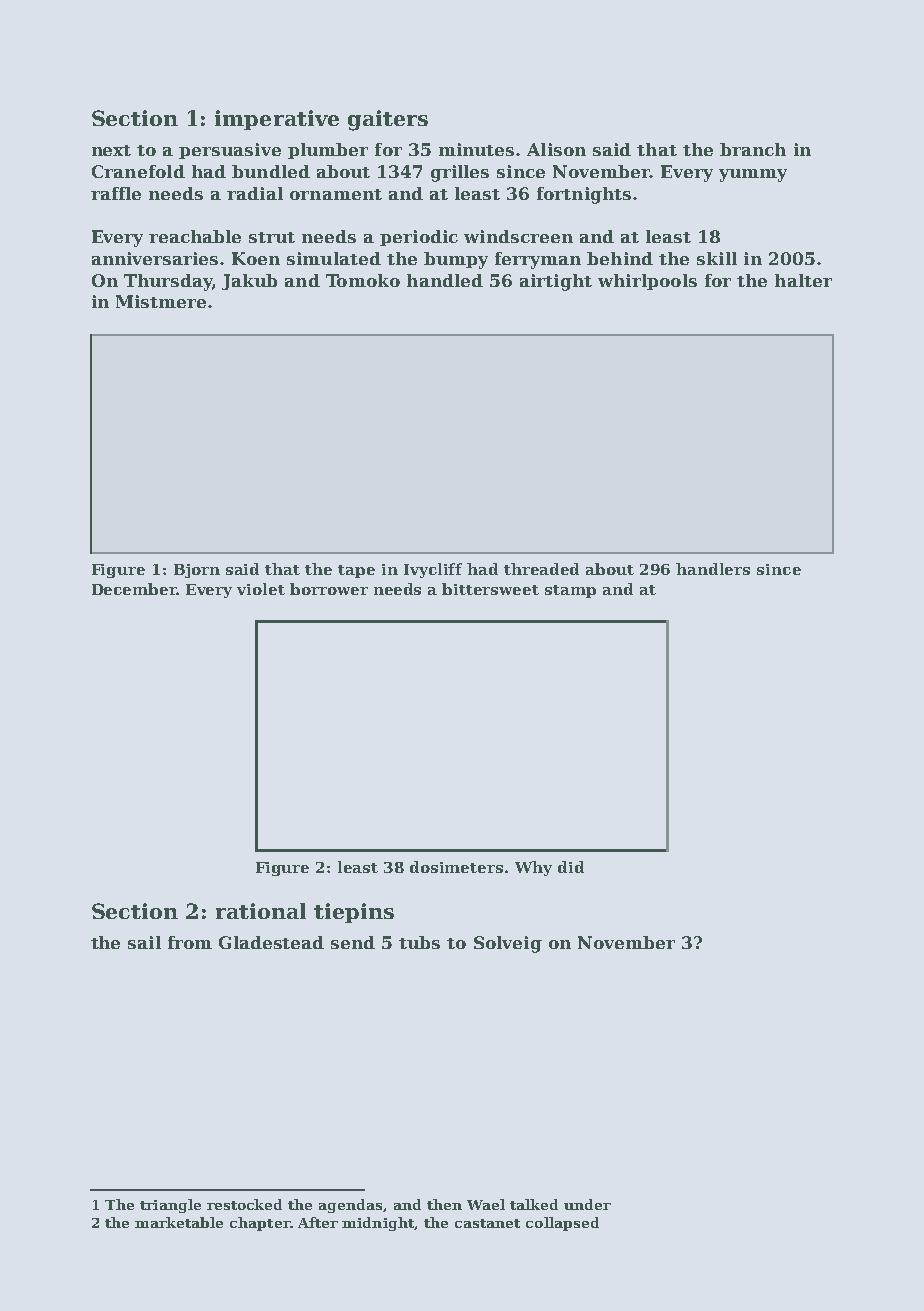 The image size is (924, 1311). Describe the element at coordinates (587, 1204) in the screenshot. I see `under` at that location.
